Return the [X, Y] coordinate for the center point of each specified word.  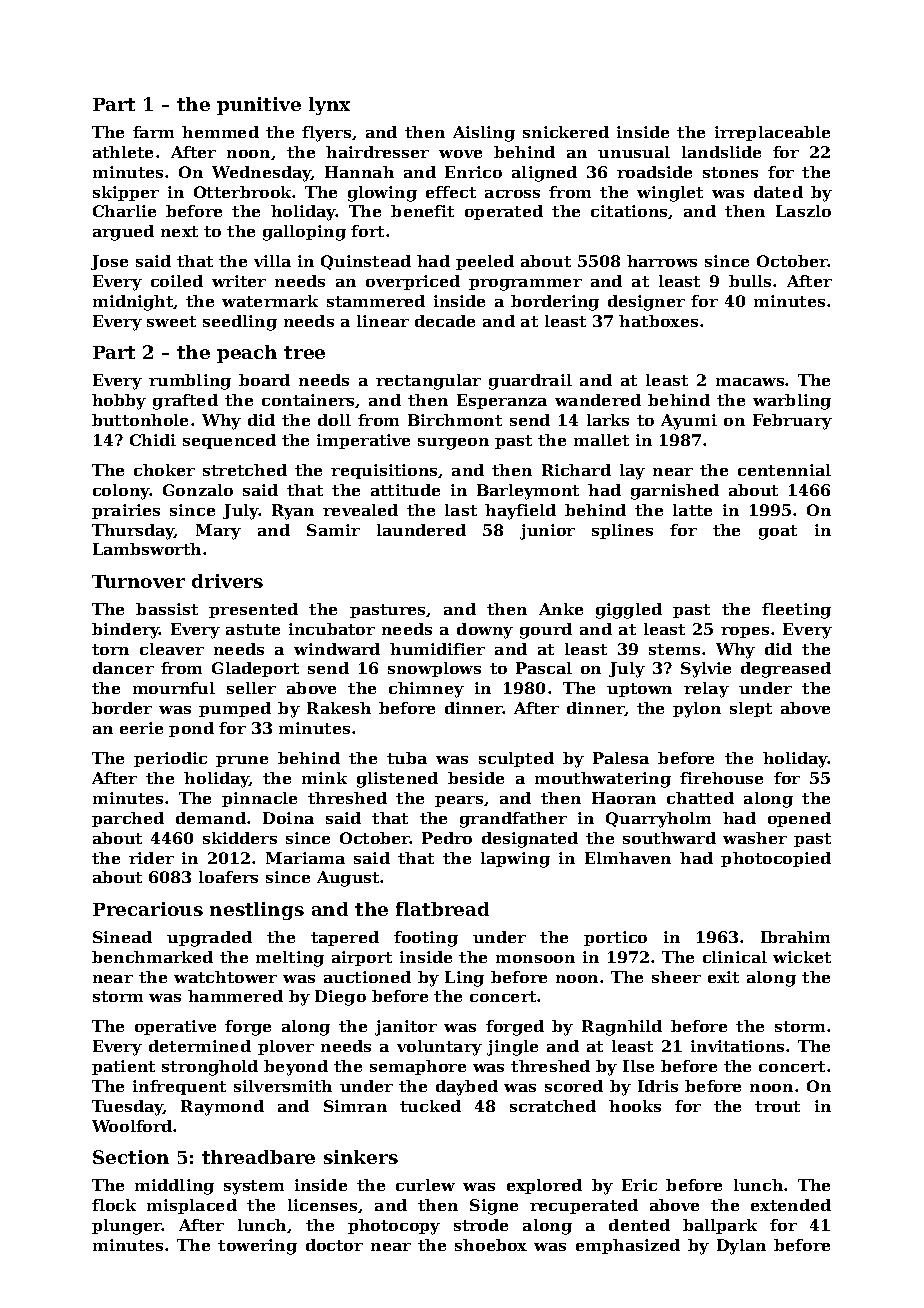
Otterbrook [242, 192]
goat [778, 532]
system [254, 1187]
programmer [525, 285]
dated [778, 192]
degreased [786, 670]
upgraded [209, 939]
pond [191, 729]
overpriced [413, 282]
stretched [245, 470]
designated [530, 840]
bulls [750, 281]
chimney [426, 690]
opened [799, 819]
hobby [119, 402]
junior [547, 532]
